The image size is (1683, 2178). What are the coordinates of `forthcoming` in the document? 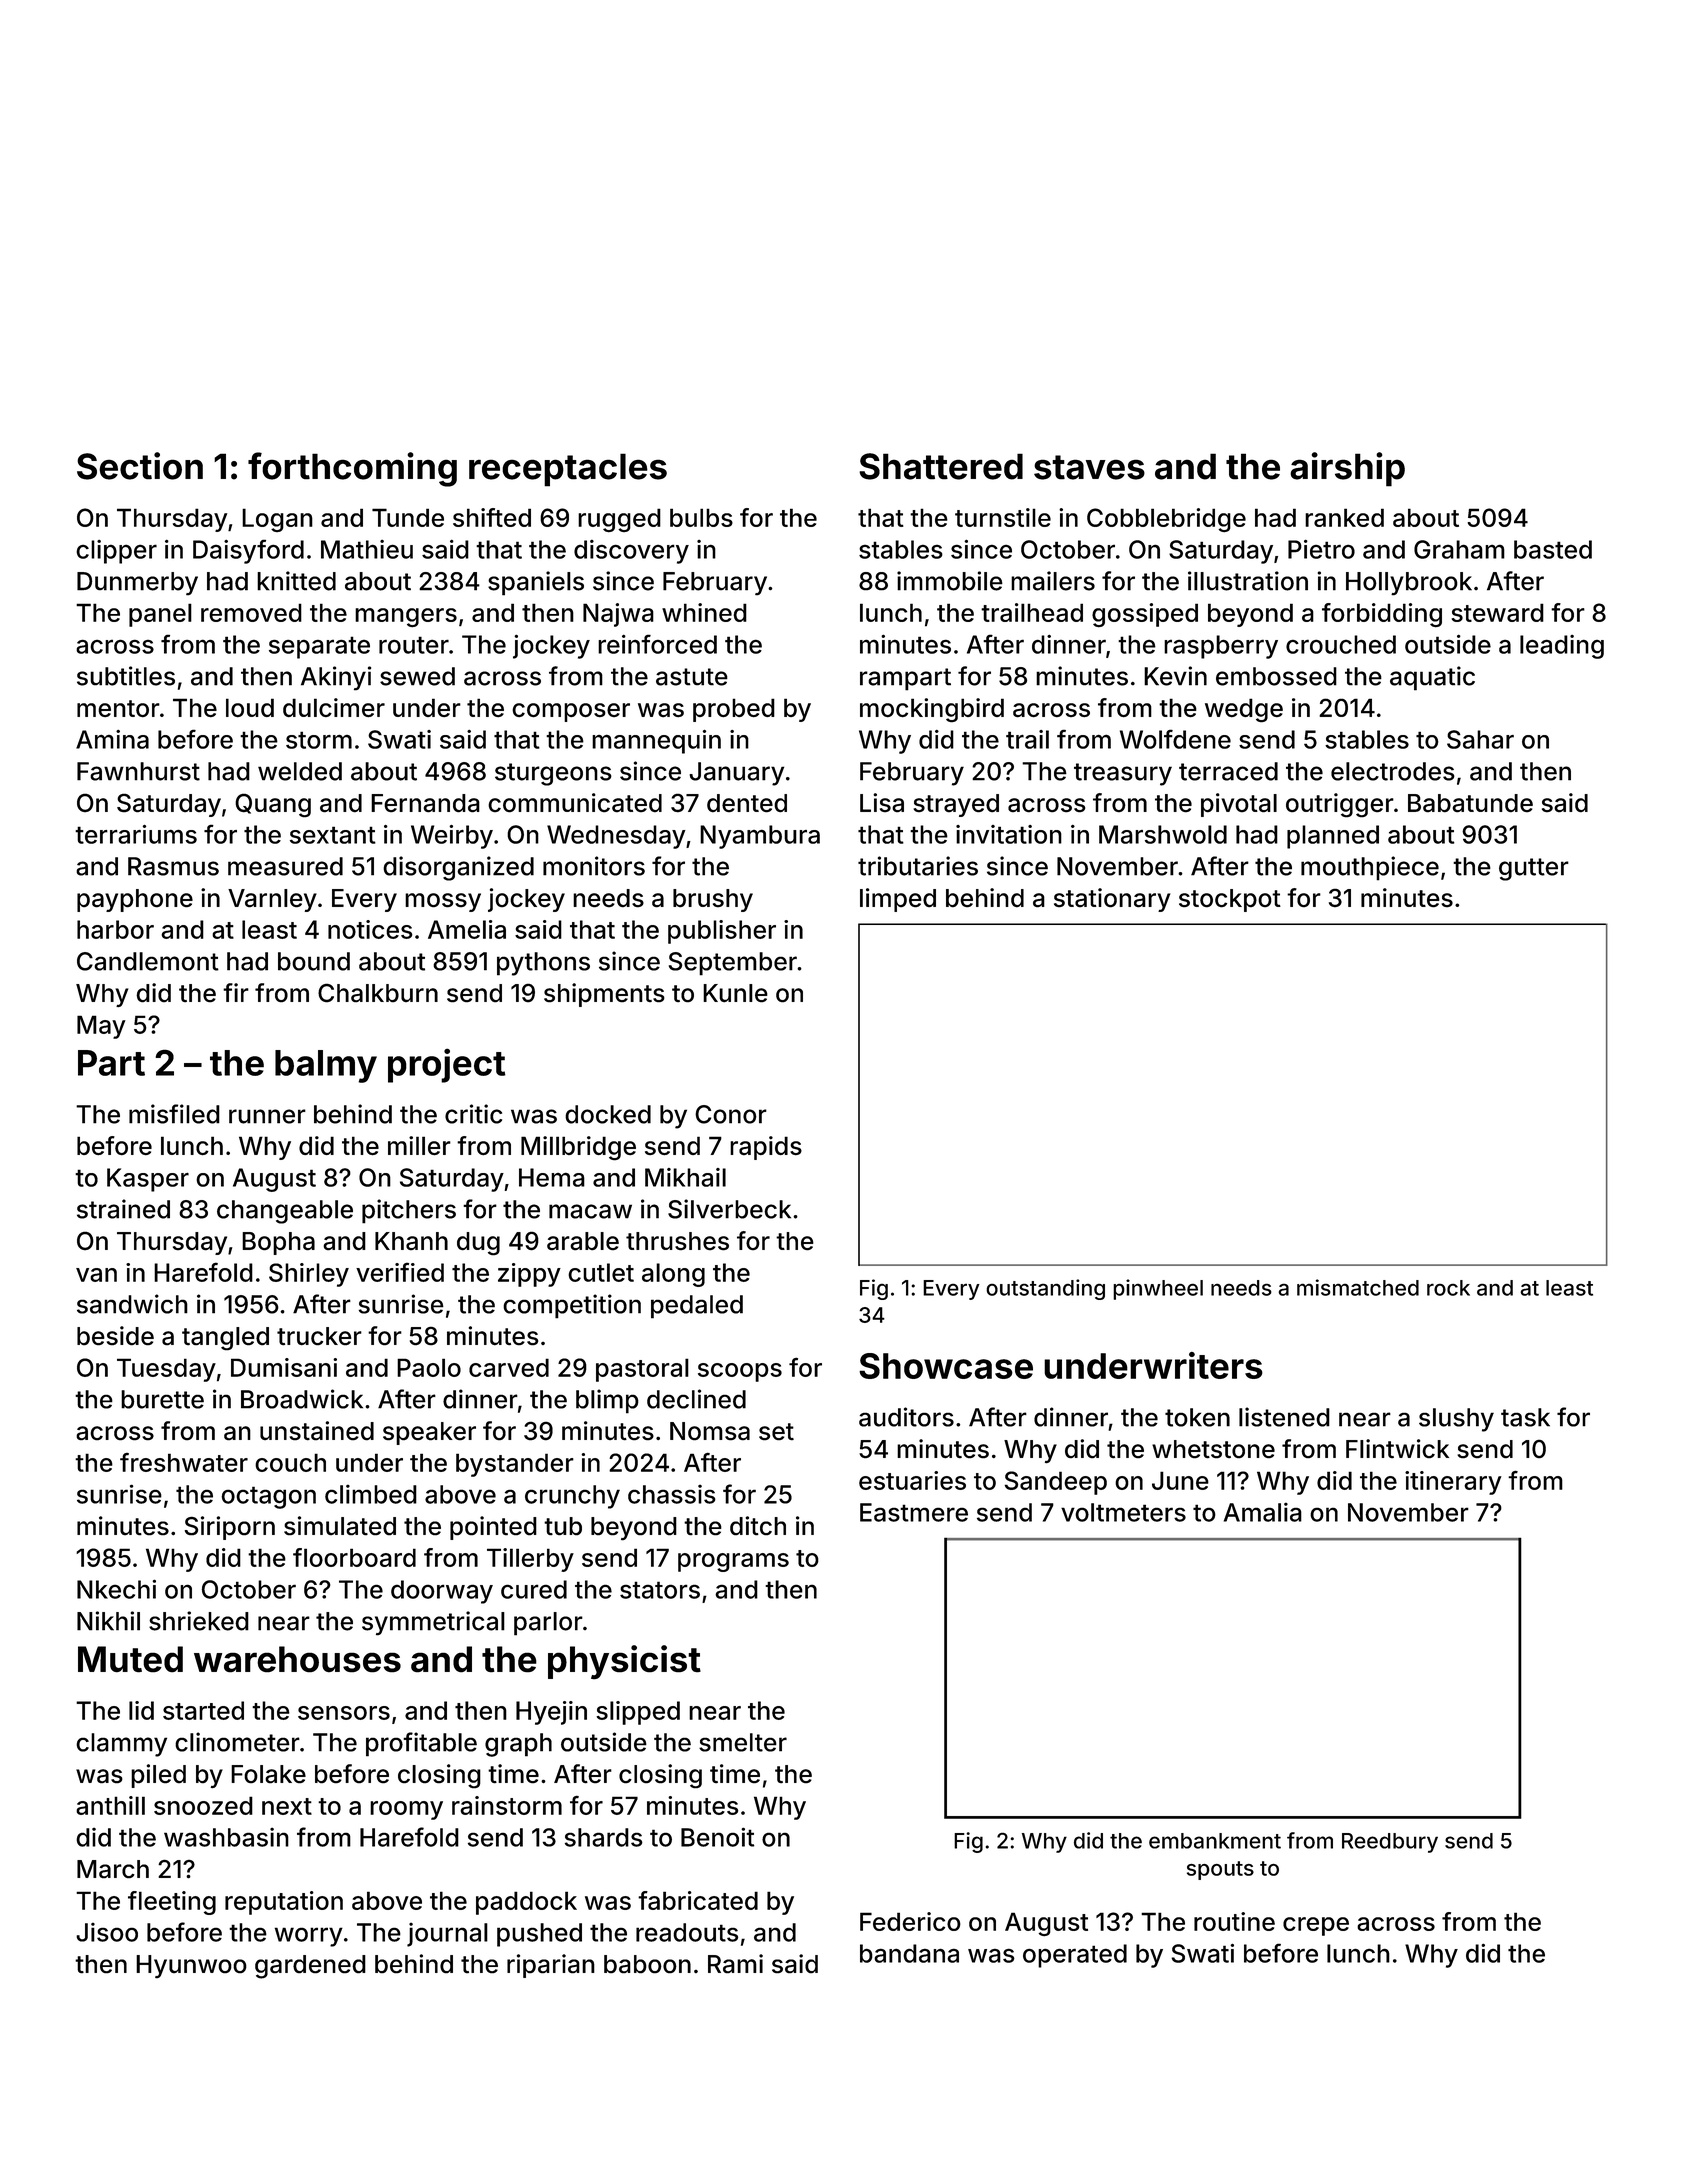 It's located at (352, 469).
